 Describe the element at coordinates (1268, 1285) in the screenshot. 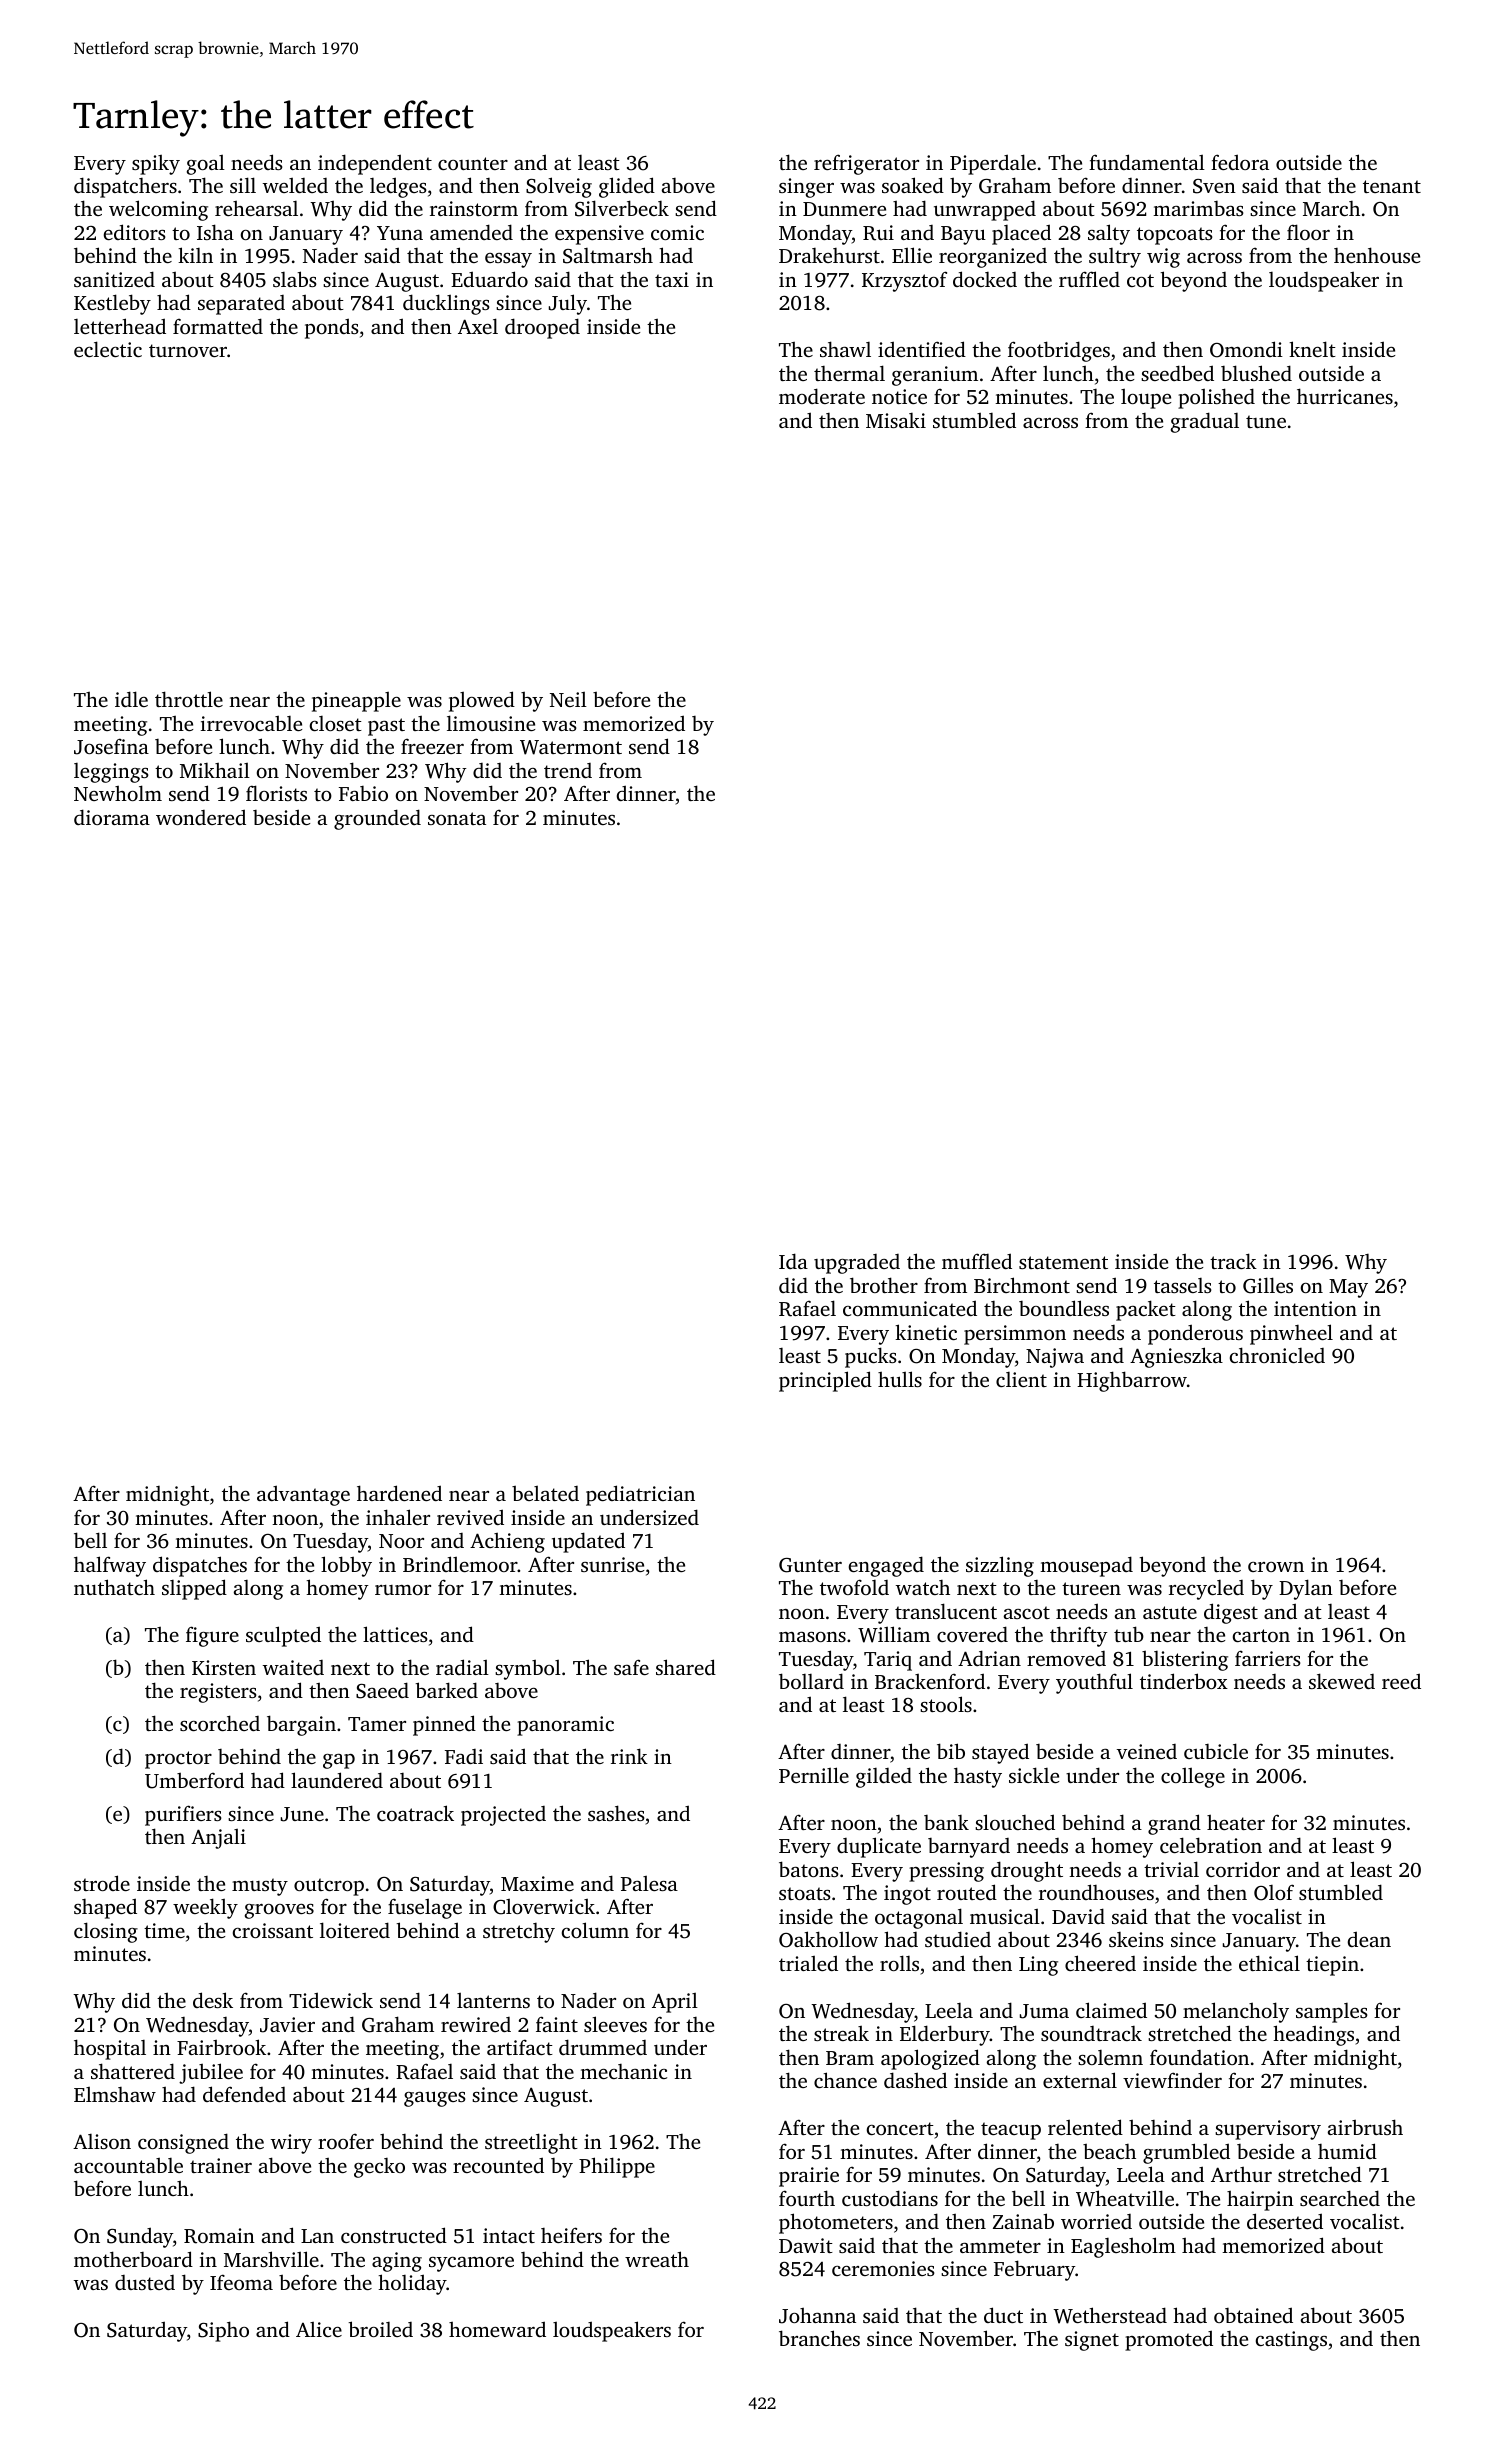

I see `Gilles` at that location.
